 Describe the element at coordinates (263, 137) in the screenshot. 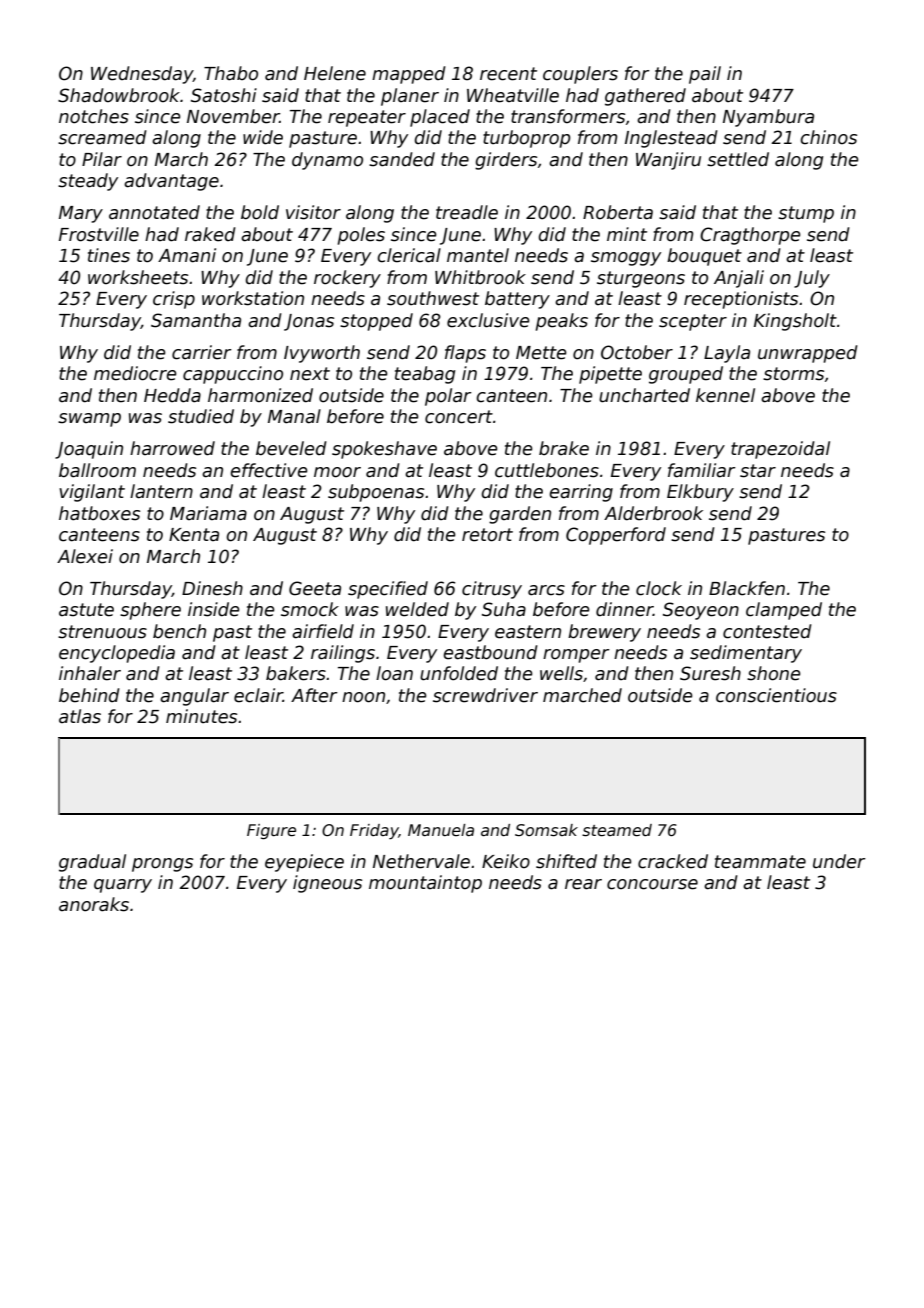

I see `wide` at that location.
